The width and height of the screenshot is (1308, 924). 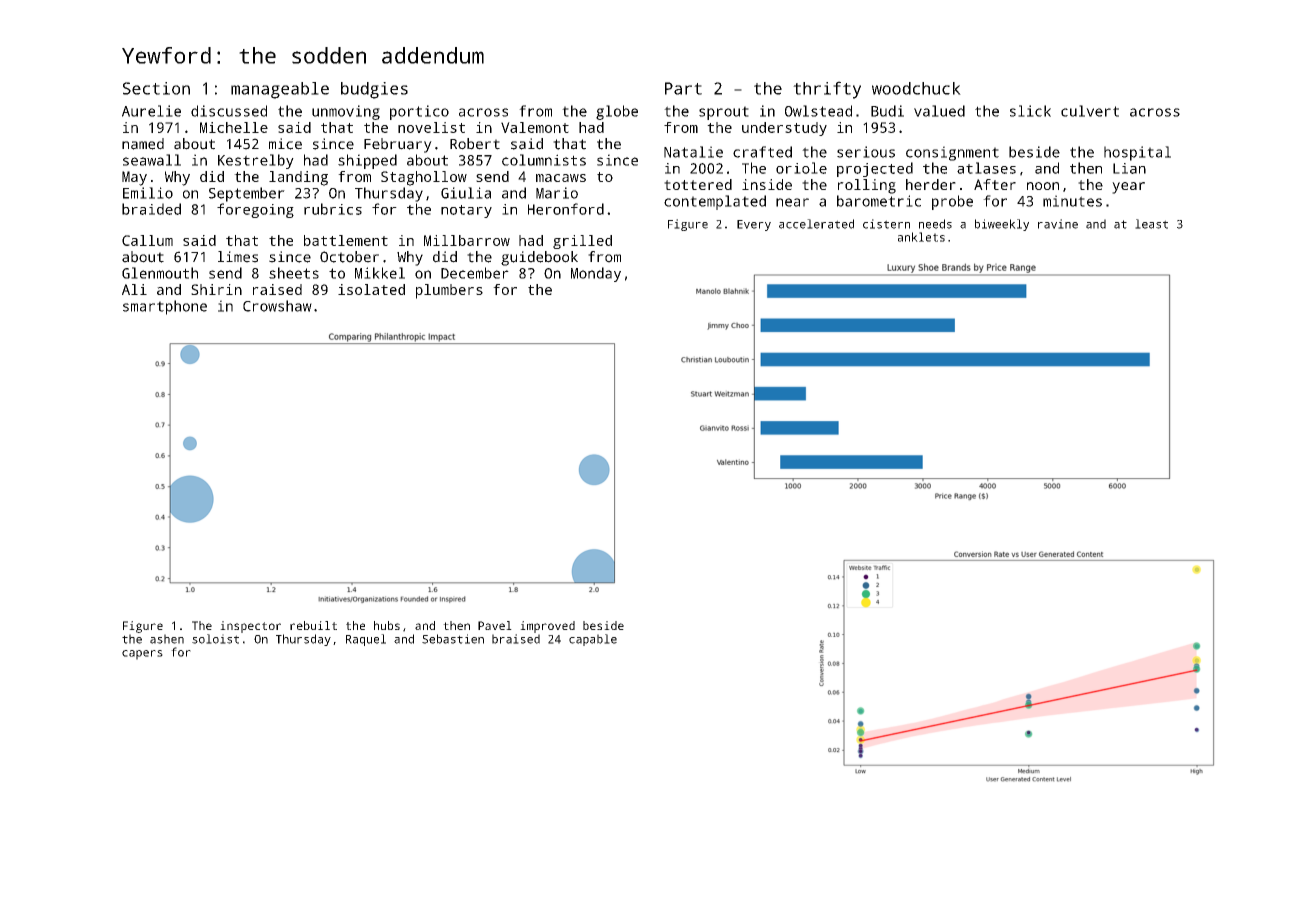 What do you see at coordinates (215, 639) in the screenshot?
I see `soloist` at bounding box center [215, 639].
